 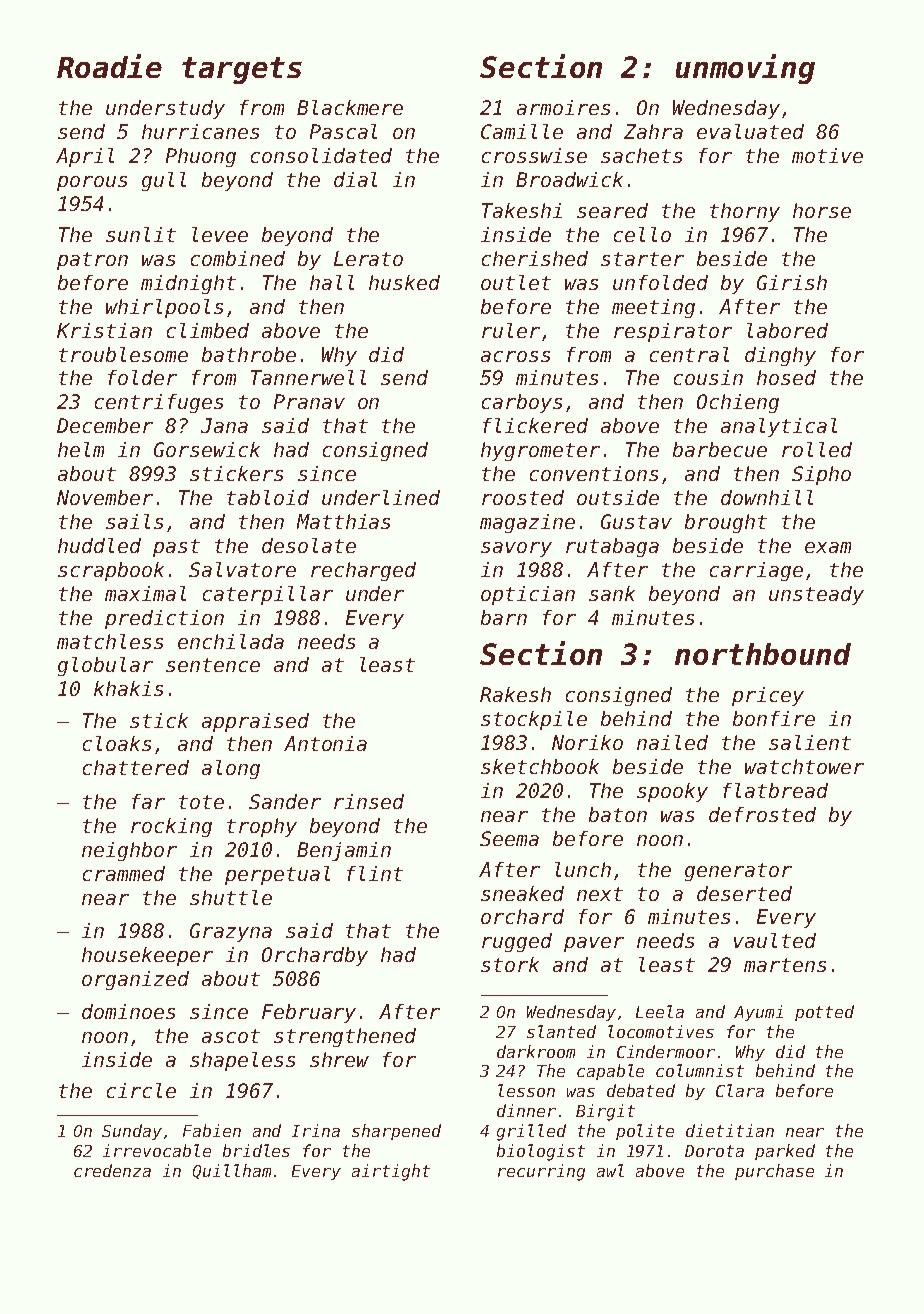 I want to click on Kristian, so click(x=104, y=330).
